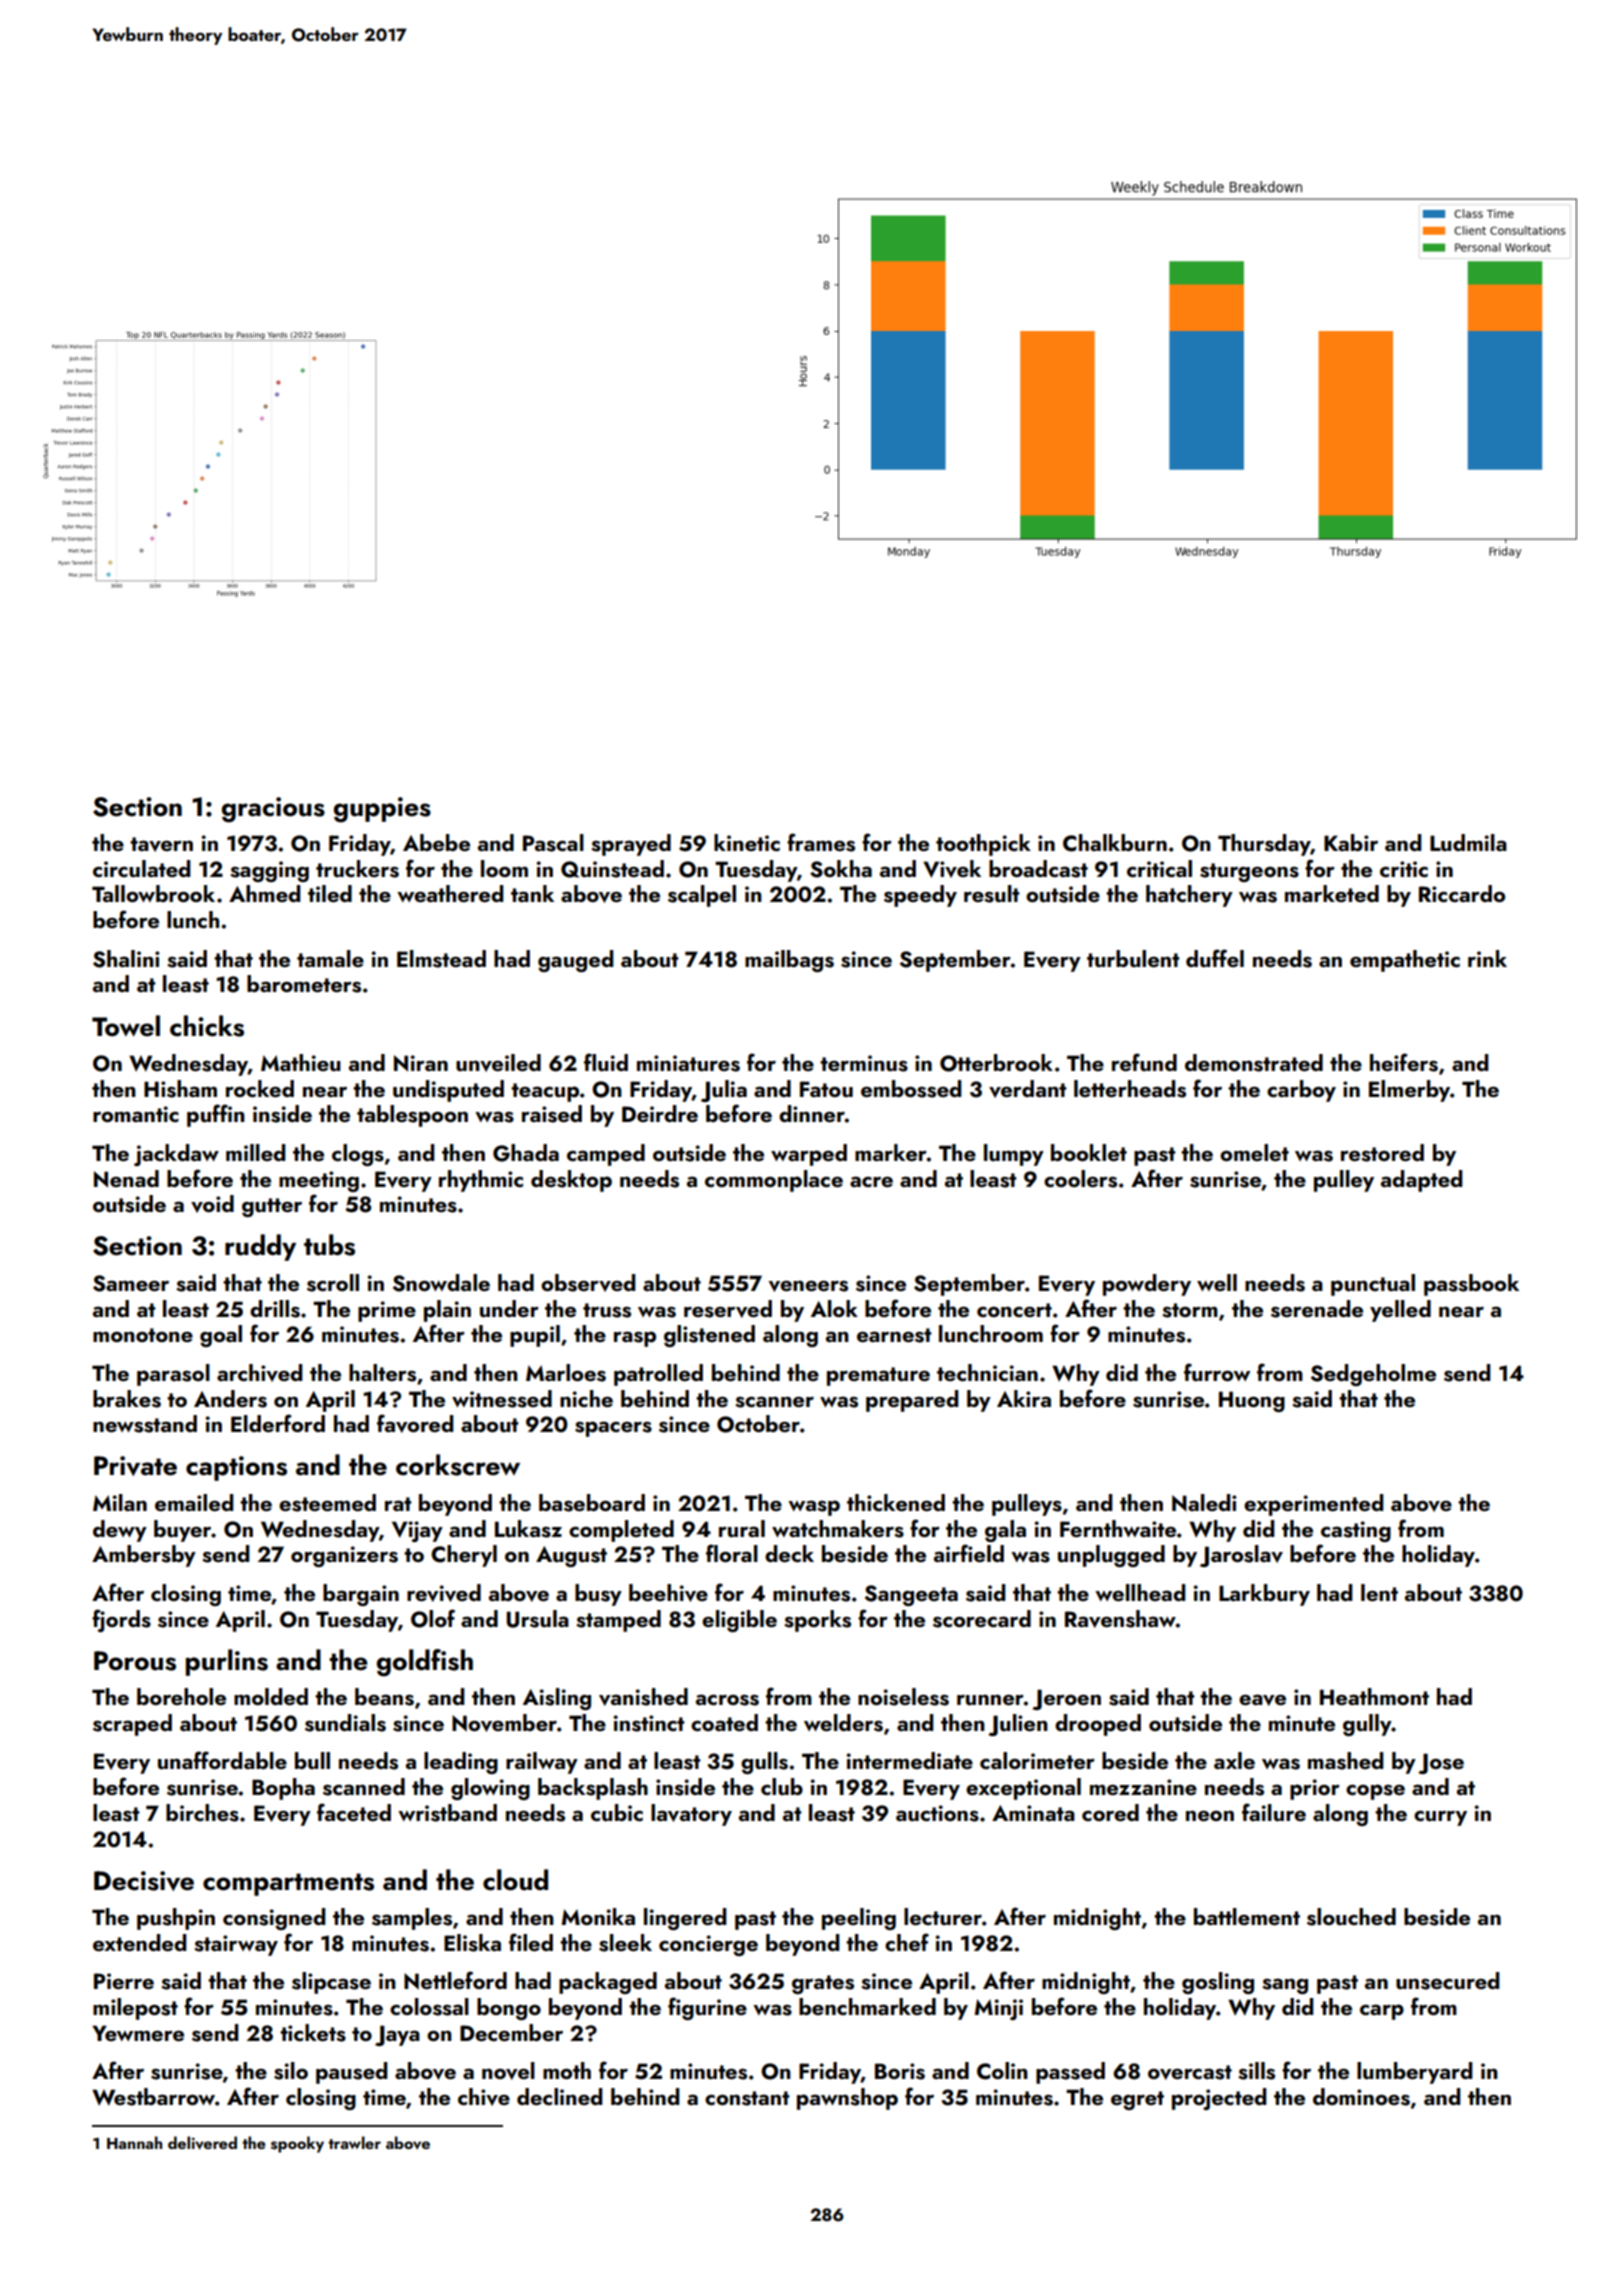  I want to click on bull, so click(312, 1760).
